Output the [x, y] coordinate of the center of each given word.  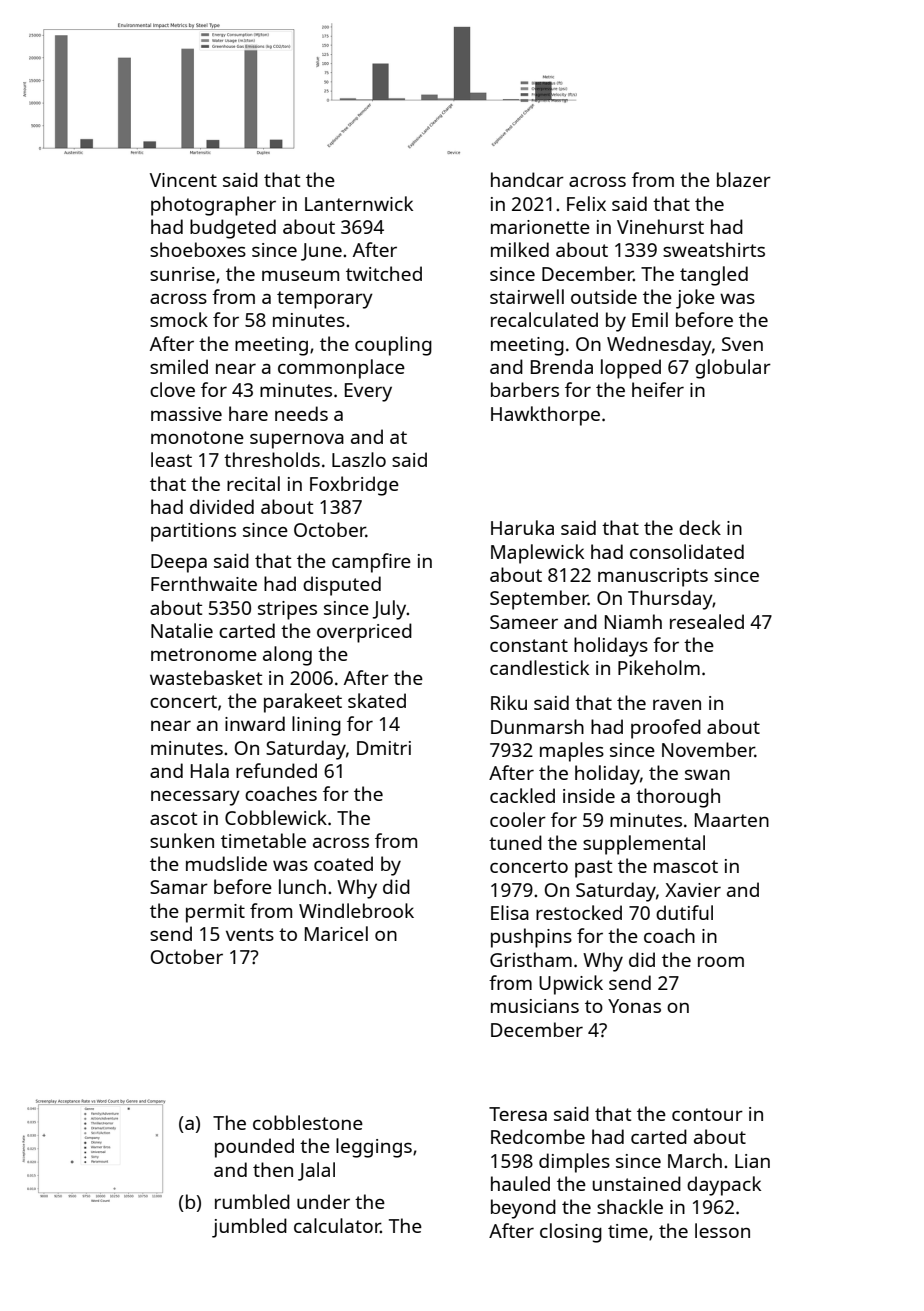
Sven [742, 344]
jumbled [249, 1228]
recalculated [544, 319]
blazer [744, 179]
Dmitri [384, 748]
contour [707, 1114]
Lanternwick [359, 203]
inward [255, 723]
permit [215, 913]
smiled [179, 366]
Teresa [518, 1114]
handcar [527, 179]
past [593, 869]
